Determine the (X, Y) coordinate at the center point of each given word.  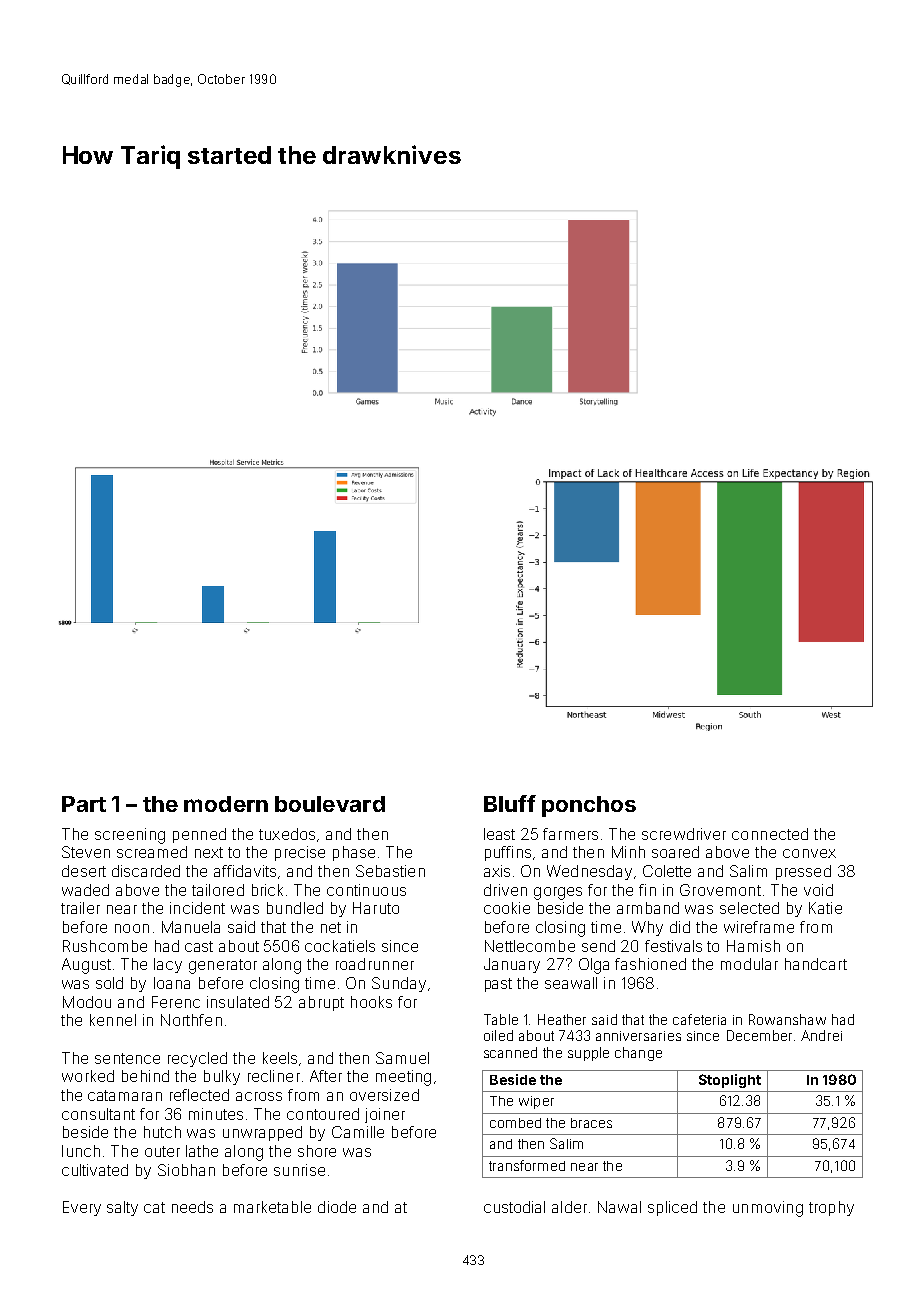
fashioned (650, 964)
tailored (218, 890)
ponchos (589, 806)
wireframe (759, 927)
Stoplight (730, 1081)
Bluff (510, 803)
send (598, 946)
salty (122, 1208)
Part (84, 804)
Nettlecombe (530, 946)
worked (88, 1076)
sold (109, 983)
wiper (536, 1102)
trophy (831, 1208)
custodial (514, 1207)
